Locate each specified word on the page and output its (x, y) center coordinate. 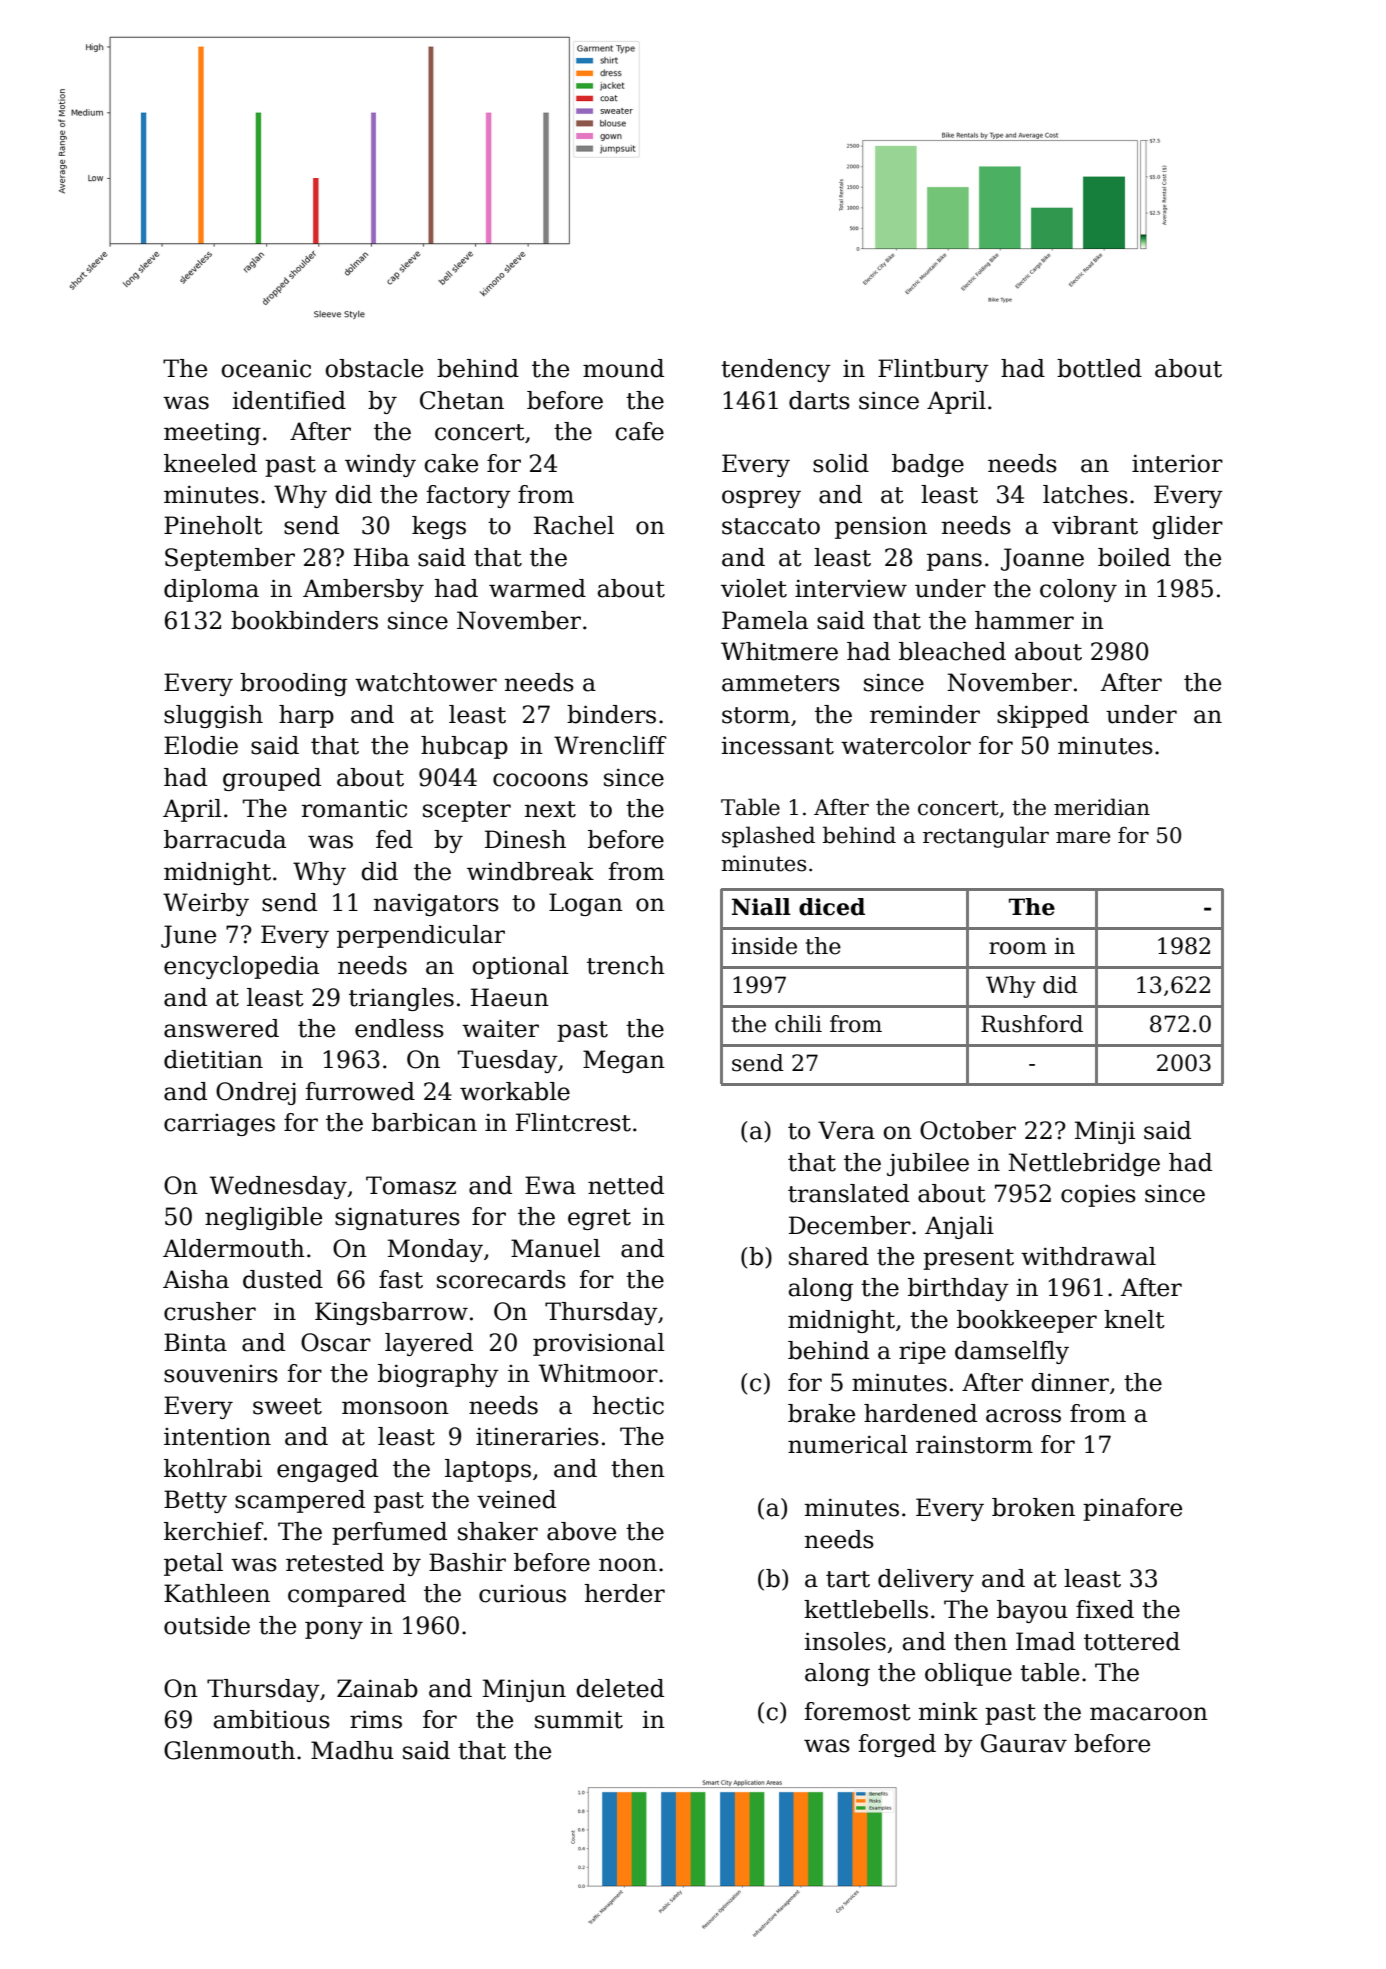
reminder (925, 714)
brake (821, 1413)
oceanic (266, 369)
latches (1085, 494)
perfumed (389, 1533)
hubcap (464, 747)
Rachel (574, 525)
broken (1033, 1507)
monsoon (395, 1408)
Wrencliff (610, 745)
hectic (628, 1405)
